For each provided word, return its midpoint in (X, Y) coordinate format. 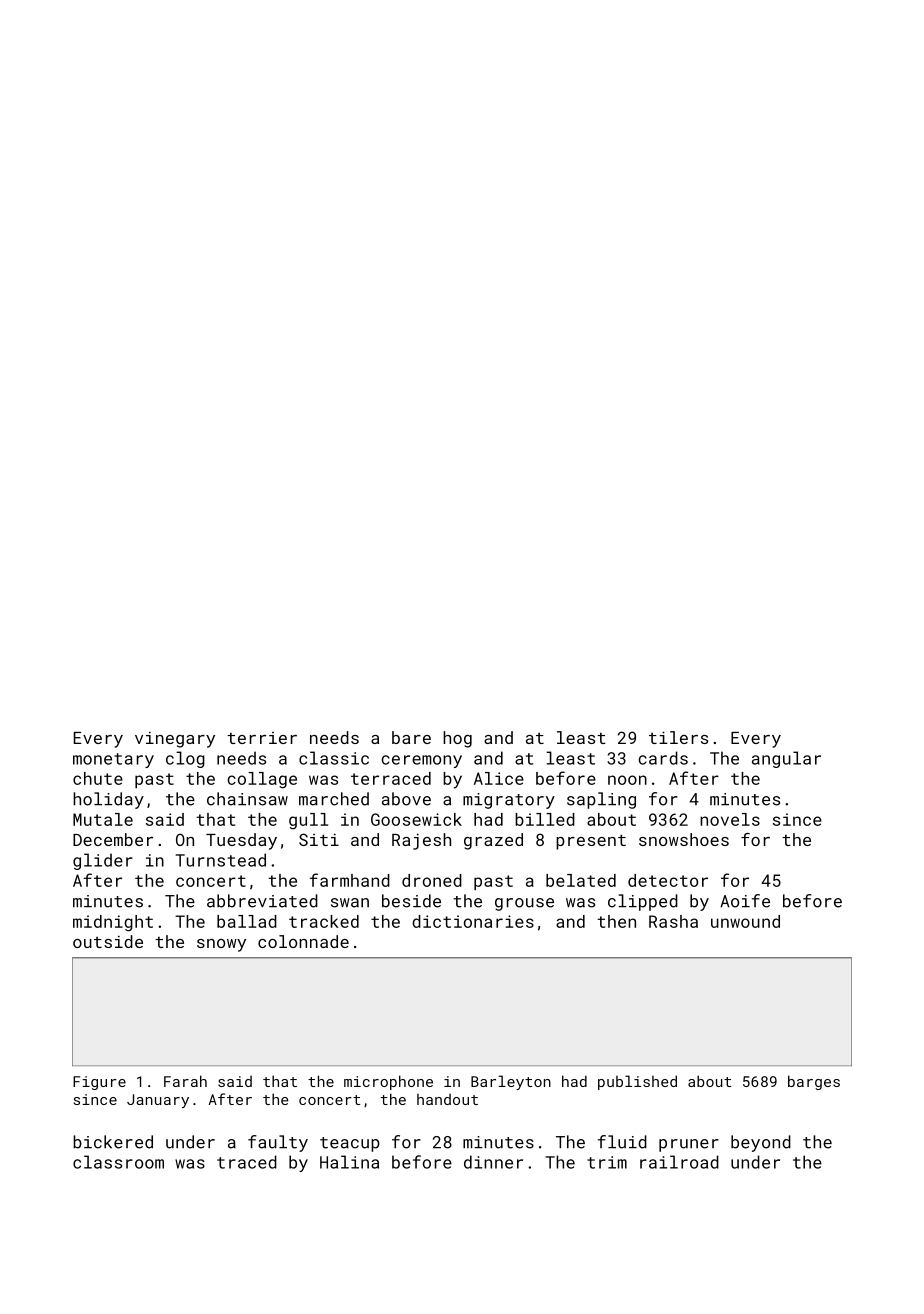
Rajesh (421, 841)
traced (247, 1162)
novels (730, 819)
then (616, 921)
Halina (349, 1162)
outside (108, 941)
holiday (108, 800)
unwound (745, 921)
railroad (679, 1162)
